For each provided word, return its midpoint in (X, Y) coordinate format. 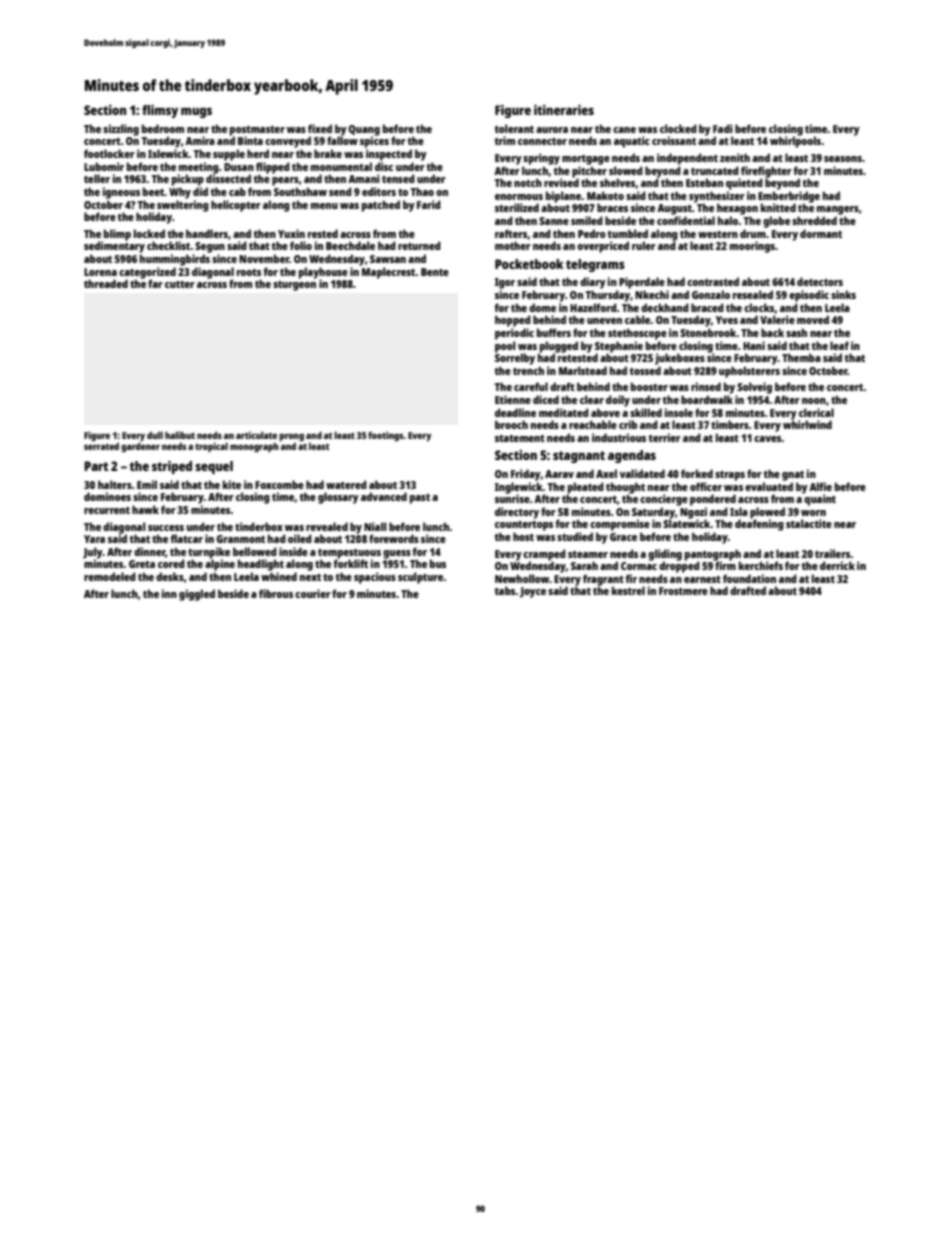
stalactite (809, 523)
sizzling (121, 130)
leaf (839, 345)
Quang (364, 130)
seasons (843, 159)
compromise (620, 525)
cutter (180, 284)
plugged (559, 347)
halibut (180, 435)
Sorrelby (515, 359)
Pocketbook (529, 264)
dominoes (107, 496)
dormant (821, 233)
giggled (197, 595)
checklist (169, 245)
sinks (843, 294)
